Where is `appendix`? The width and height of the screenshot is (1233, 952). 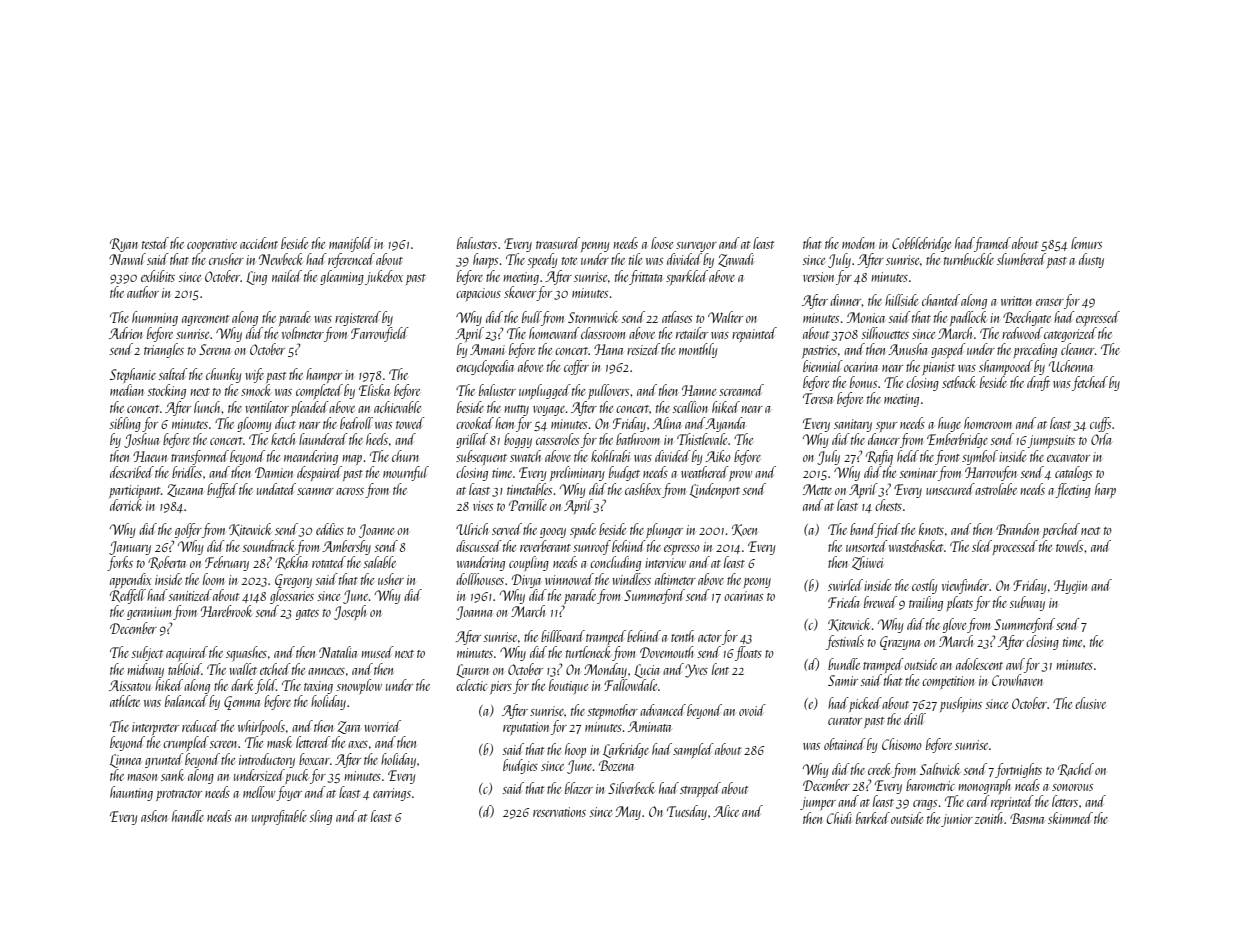
appendix is located at coordinates (131, 580).
